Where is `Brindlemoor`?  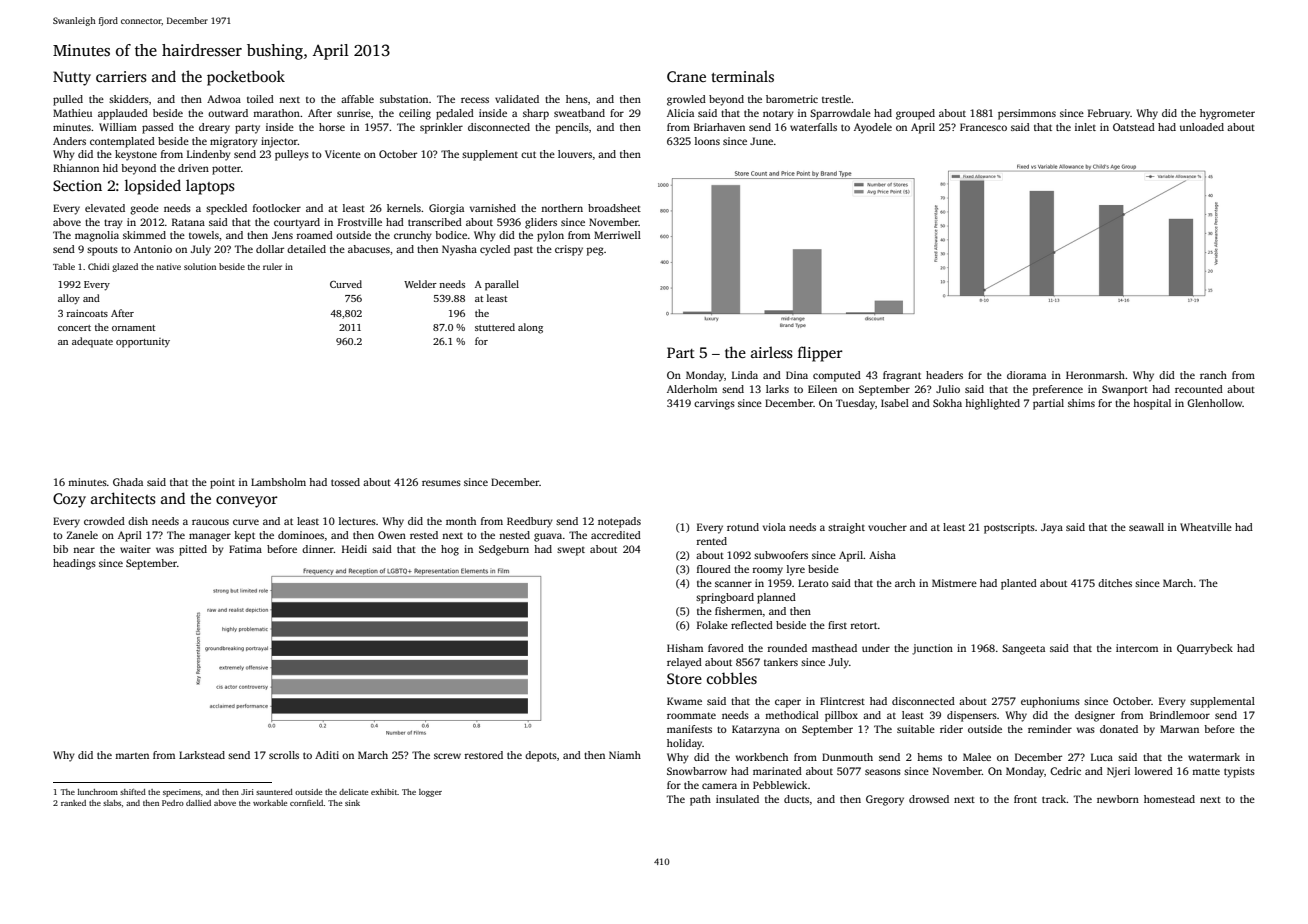
Brindlemoor is located at coordinates (1180, 715).
